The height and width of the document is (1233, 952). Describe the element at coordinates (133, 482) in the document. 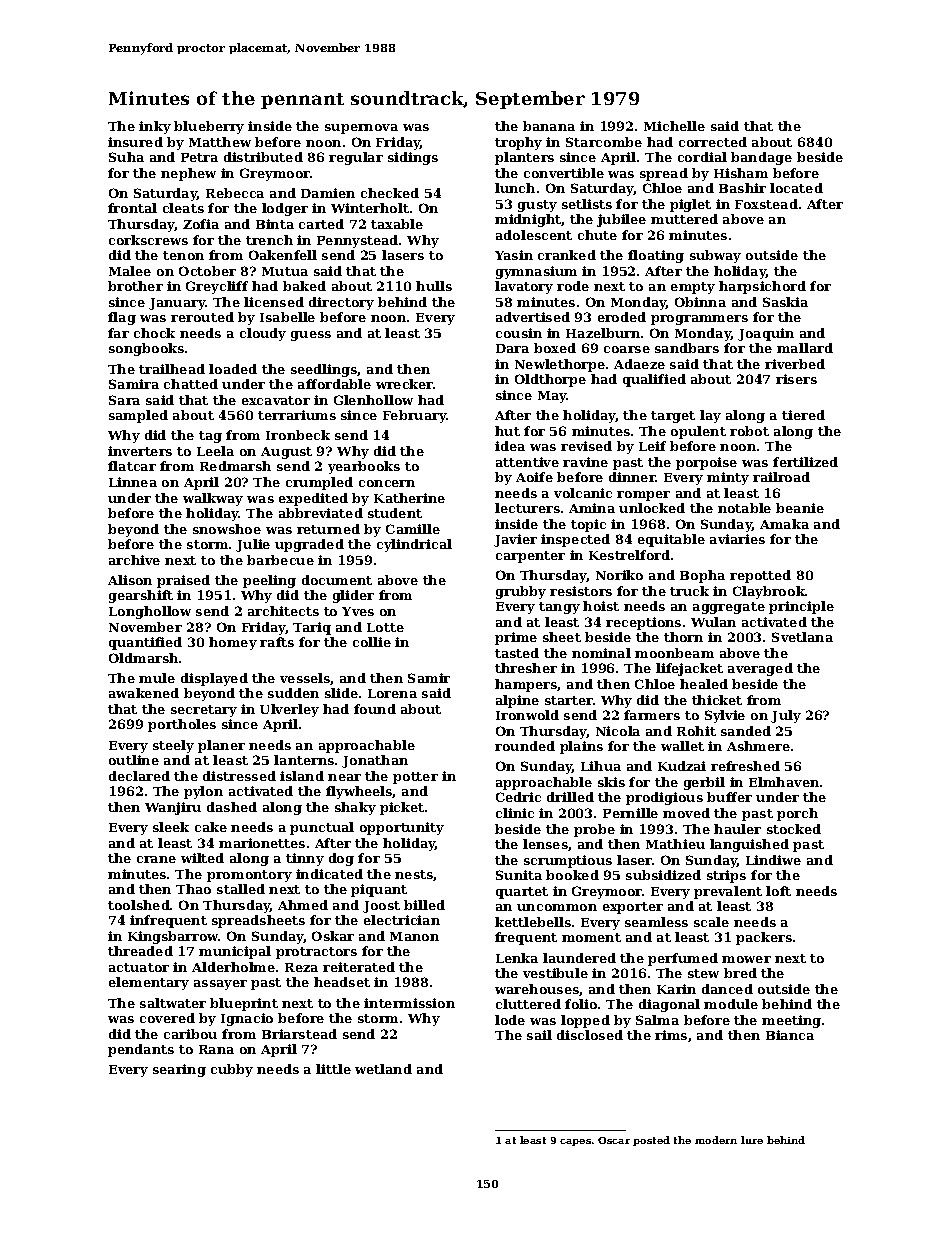

I see `Linnea` at that location.
